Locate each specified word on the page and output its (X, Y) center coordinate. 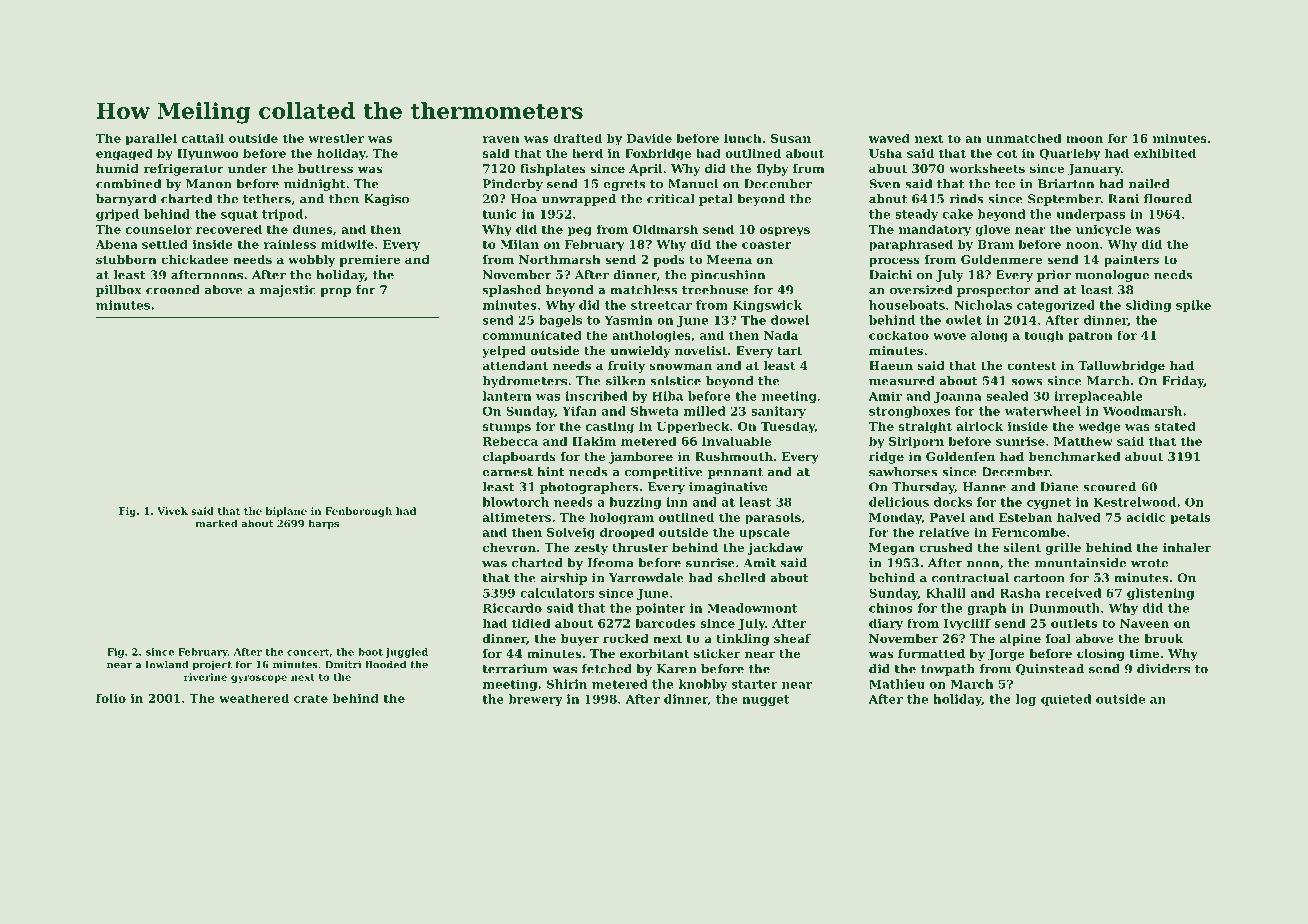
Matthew (1083, 441)
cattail (203, 138)
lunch (743, 138)
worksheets (987, 168)
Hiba (667, 396)
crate (311, 698)
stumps (507, 428)
